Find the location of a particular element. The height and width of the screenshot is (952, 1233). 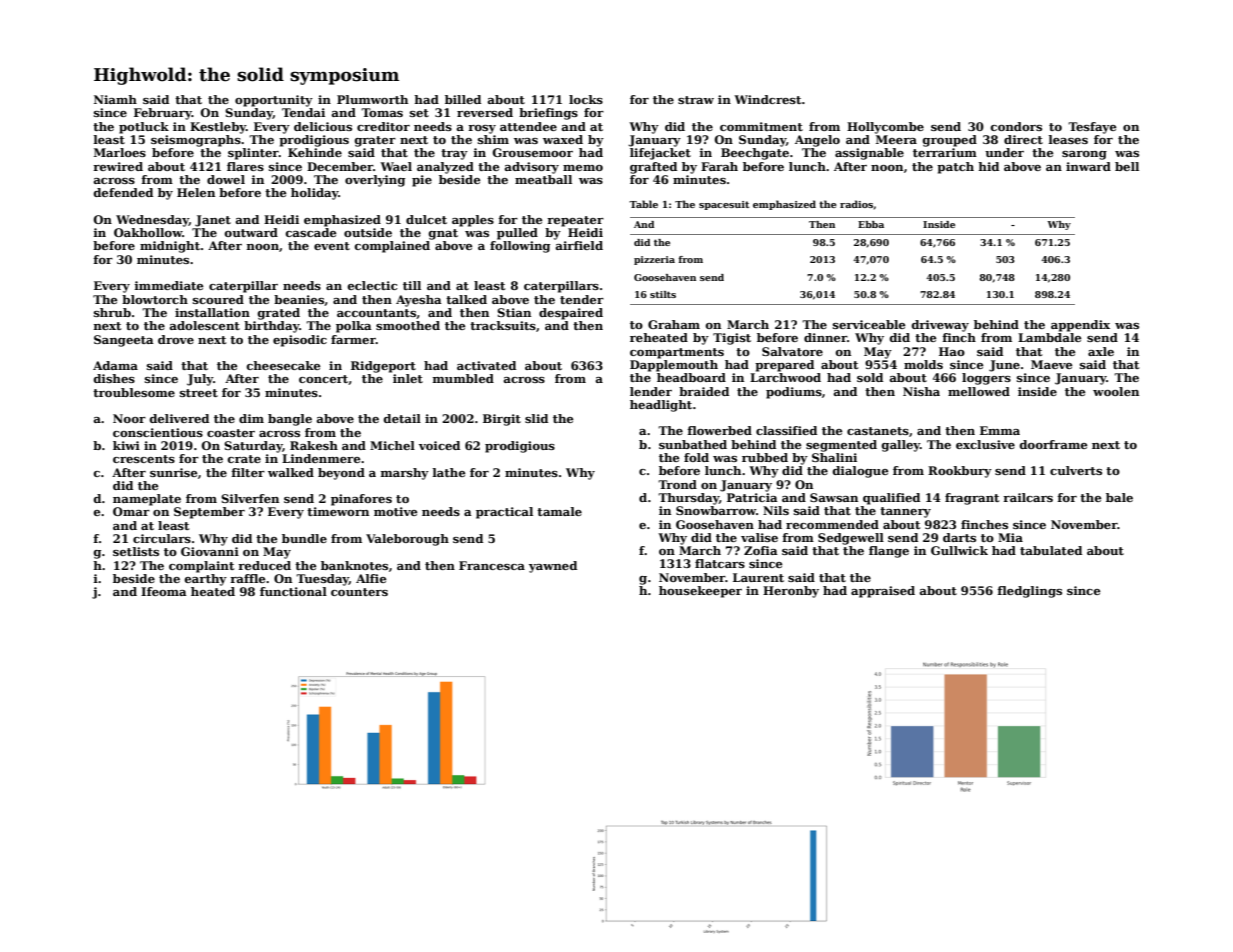

Hollycombe is located at coordinates (885, 128).
